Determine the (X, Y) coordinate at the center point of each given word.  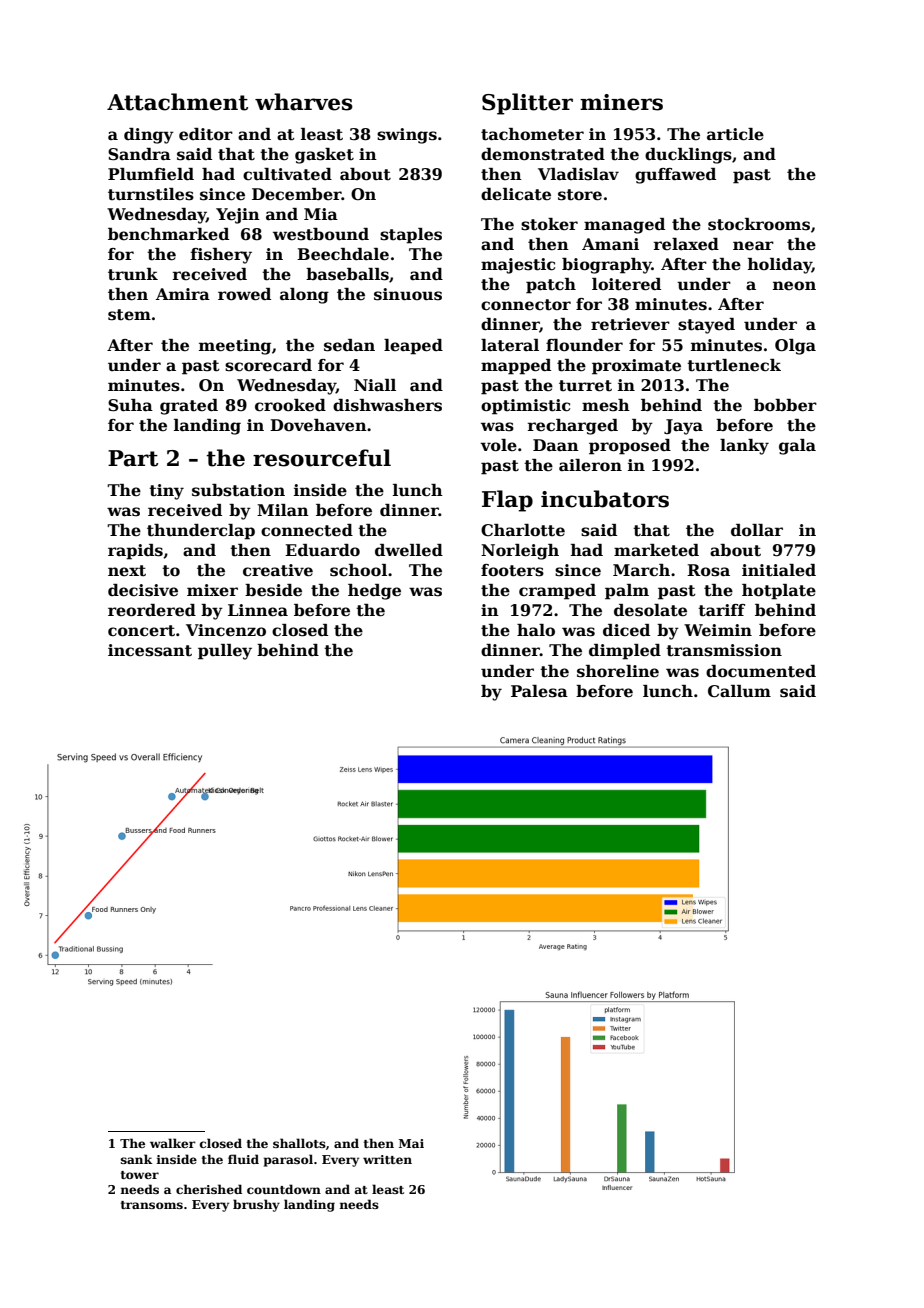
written (387, 1159)
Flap (507, 501)
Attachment (177, 102)
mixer (212, 590)
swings (407, 136)
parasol (288, 1160)
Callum (739, 691)
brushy (256, 1205)
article (735, 134)
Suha (130, 405)
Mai (411, 1143)
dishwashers (387, 405)
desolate (650, 610)
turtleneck (734, 365)
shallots (299, 1143)
